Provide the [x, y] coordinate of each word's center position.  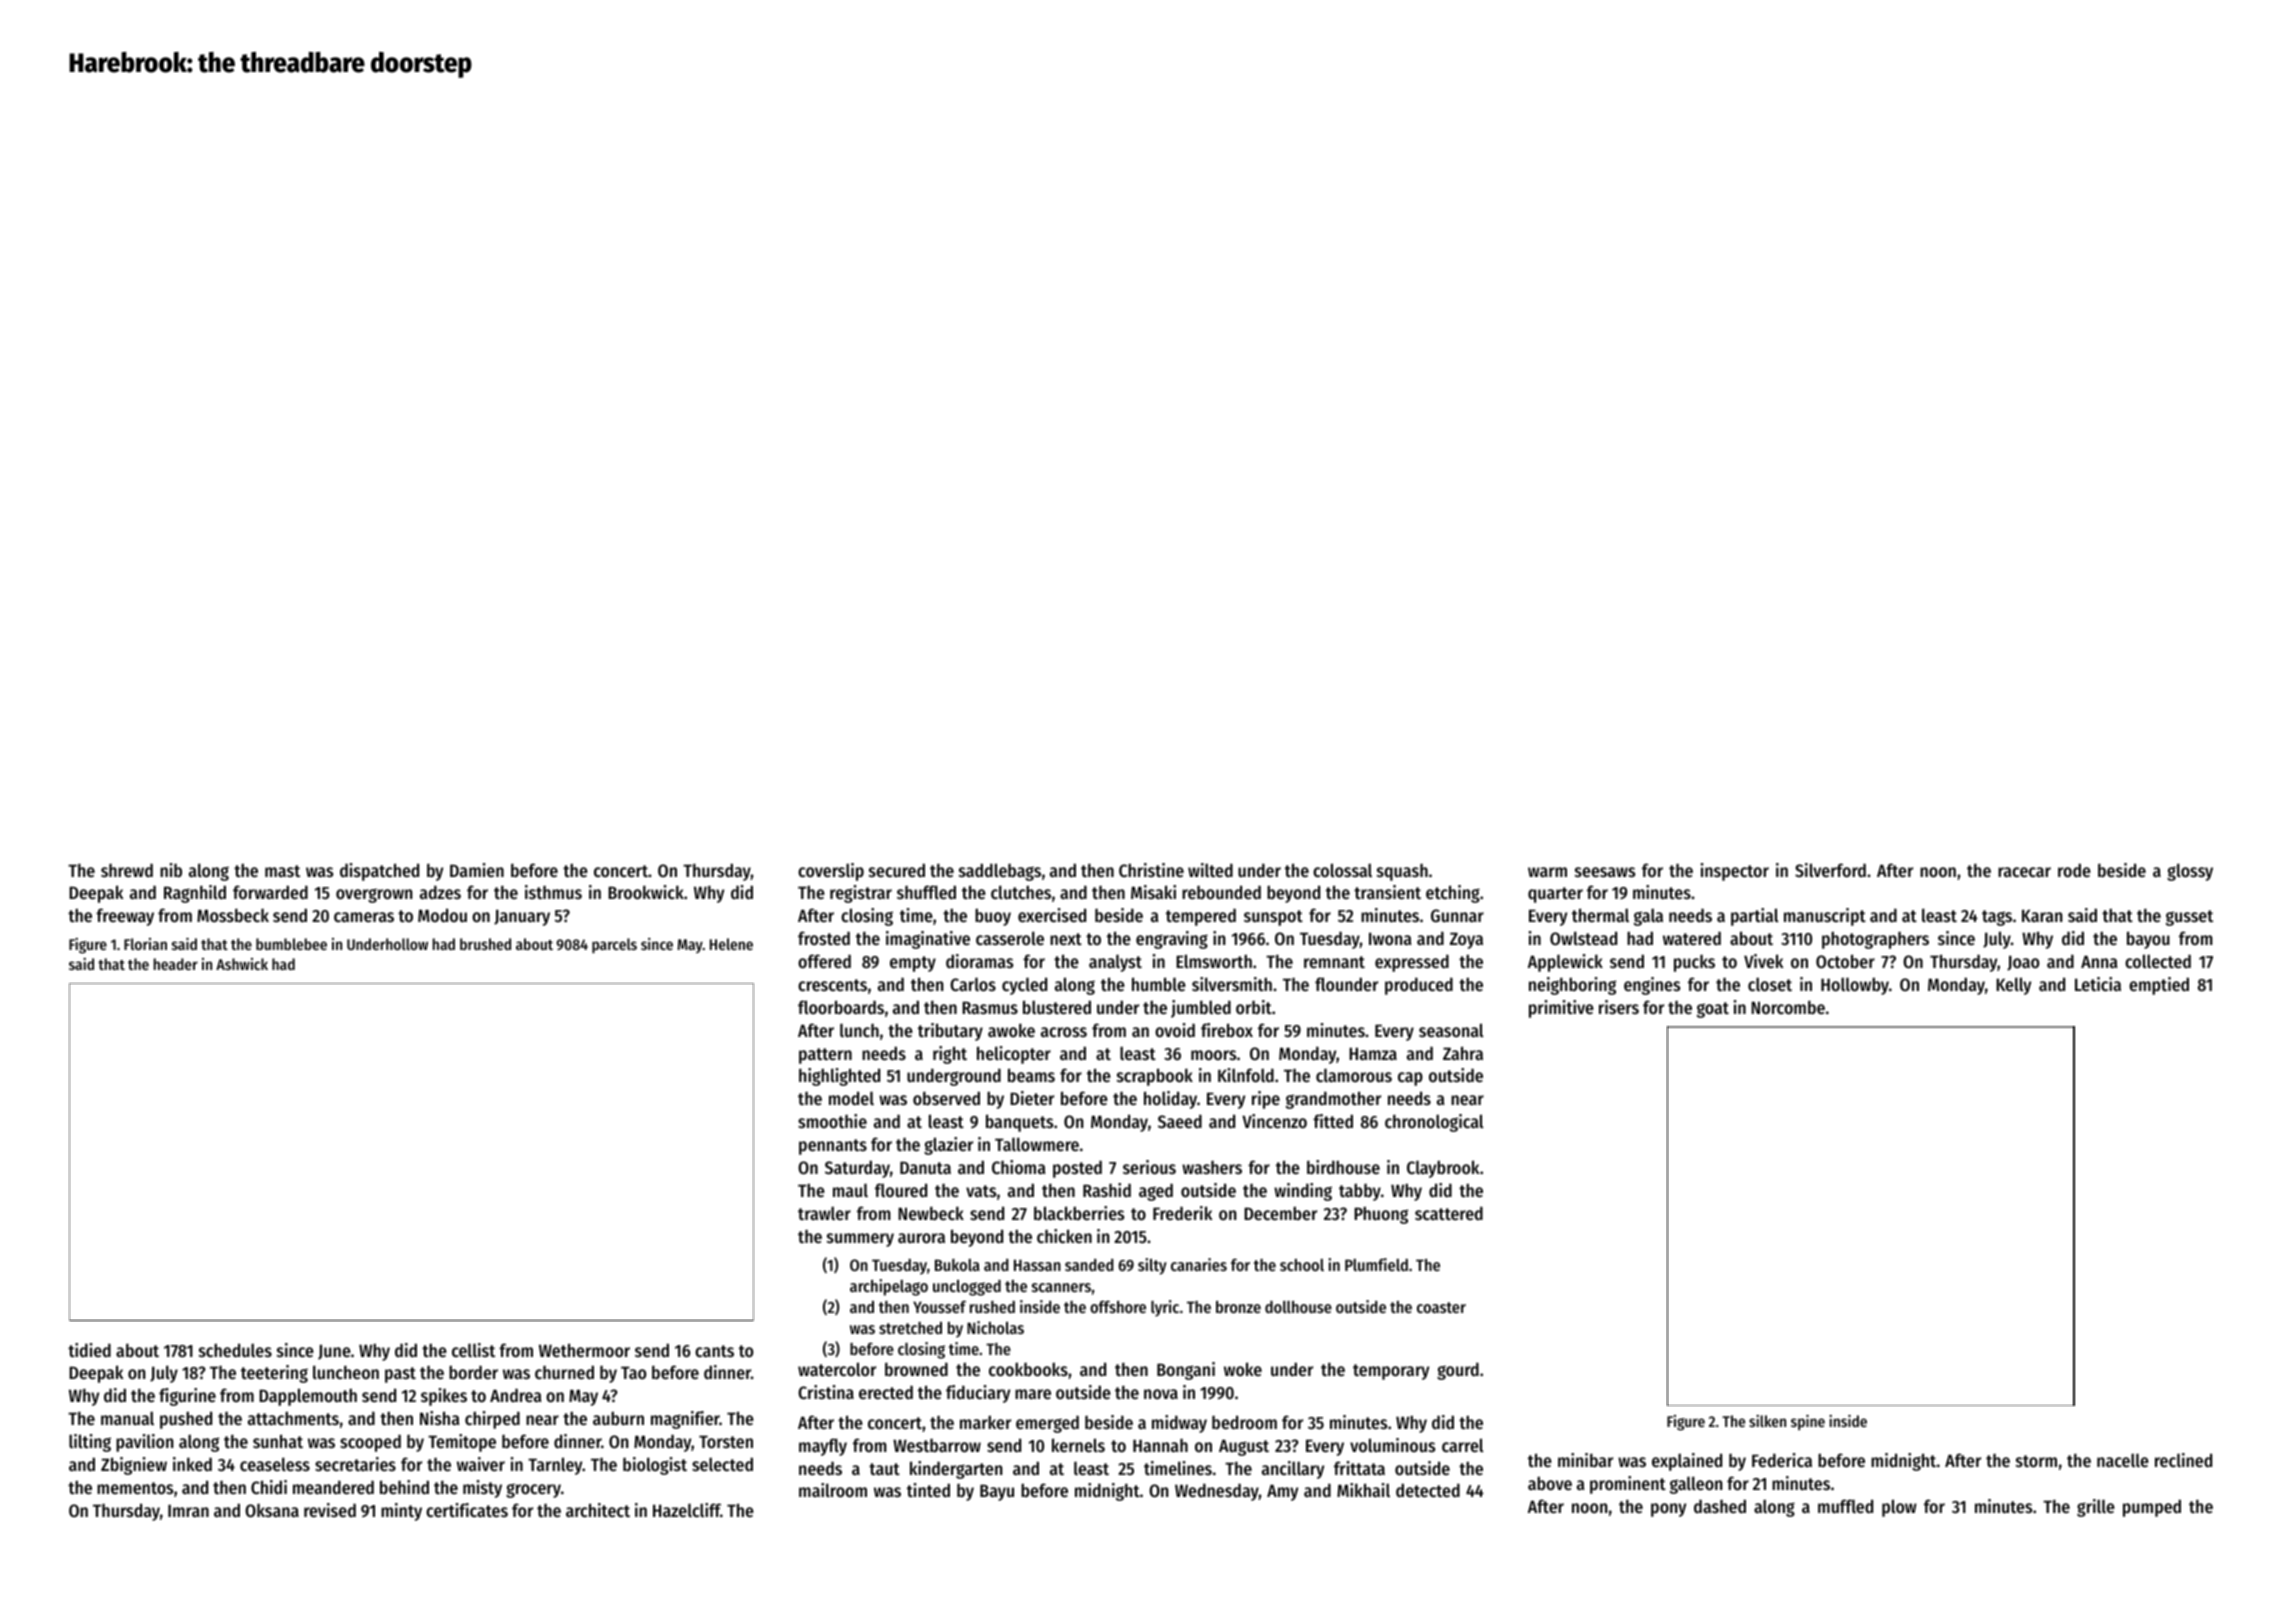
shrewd [127, 870]
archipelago [889, 1287]
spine [1808, 1422]
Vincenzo [1274, 1121]
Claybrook [1443, 1169]
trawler [824, 1213]
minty [401, 1512]
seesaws [1605, 872]
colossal [1342, 870]
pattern [825, 1056]
